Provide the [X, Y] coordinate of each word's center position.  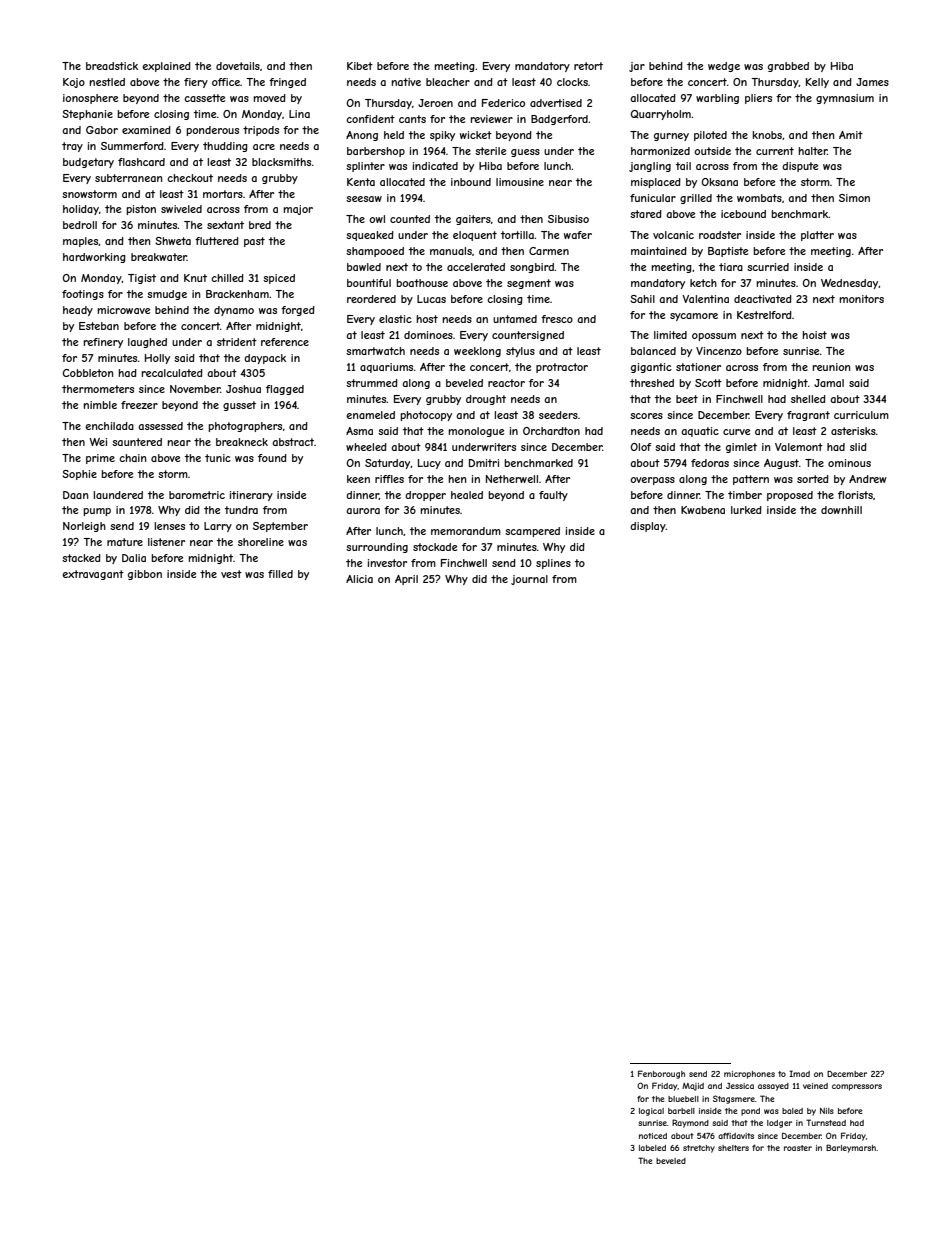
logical [651, 1112]
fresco [557, 319]
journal [529, 580]
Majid [693, 1087]
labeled [652, 1148]
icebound [743, 214]
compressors [857, 1087]
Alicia [359, 579]
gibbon [145, 575]
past [254, 242]
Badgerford [559, 120]
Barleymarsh [851, 1148]
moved [269, 98]
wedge [724, 67]
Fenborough [661, 1074]
